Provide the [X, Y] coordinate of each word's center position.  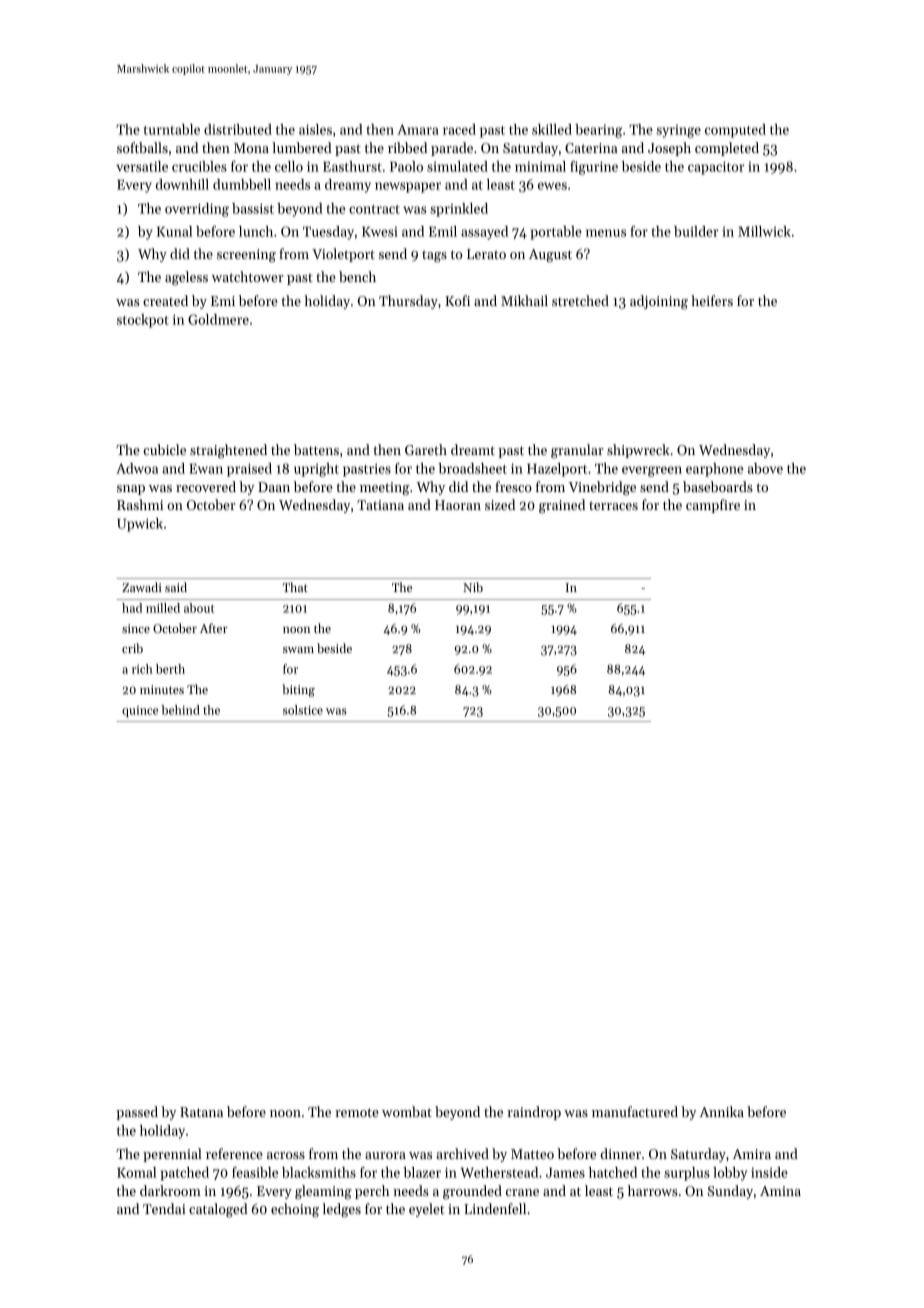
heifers [712, 300]
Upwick [140, 525]
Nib [473, 587]
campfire [713, 506]
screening [246, 255]
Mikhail [524, 300]
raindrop [534, 1113]
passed [137, 1113]
